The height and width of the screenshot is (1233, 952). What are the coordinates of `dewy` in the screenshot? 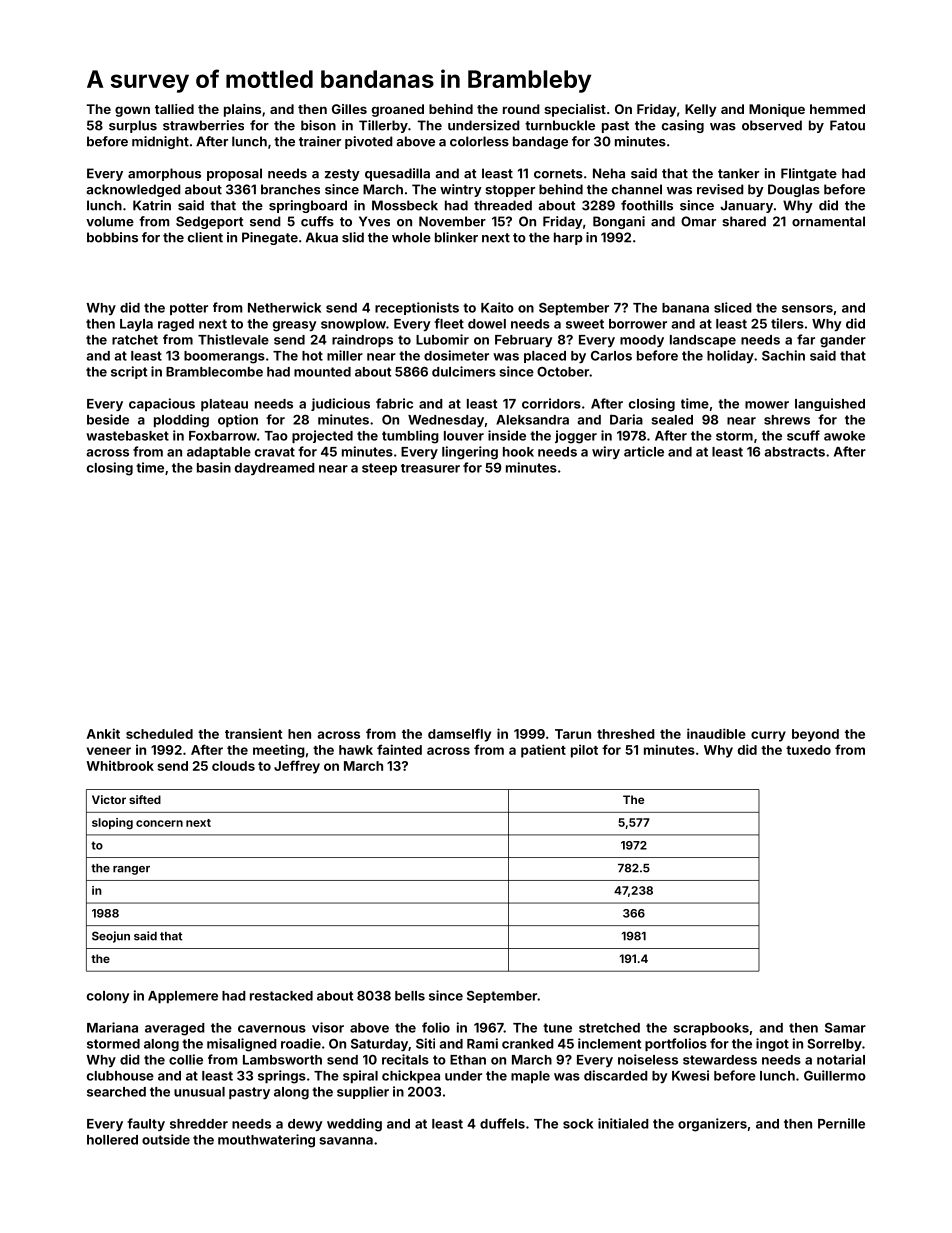 It's located at (305, 1125).
